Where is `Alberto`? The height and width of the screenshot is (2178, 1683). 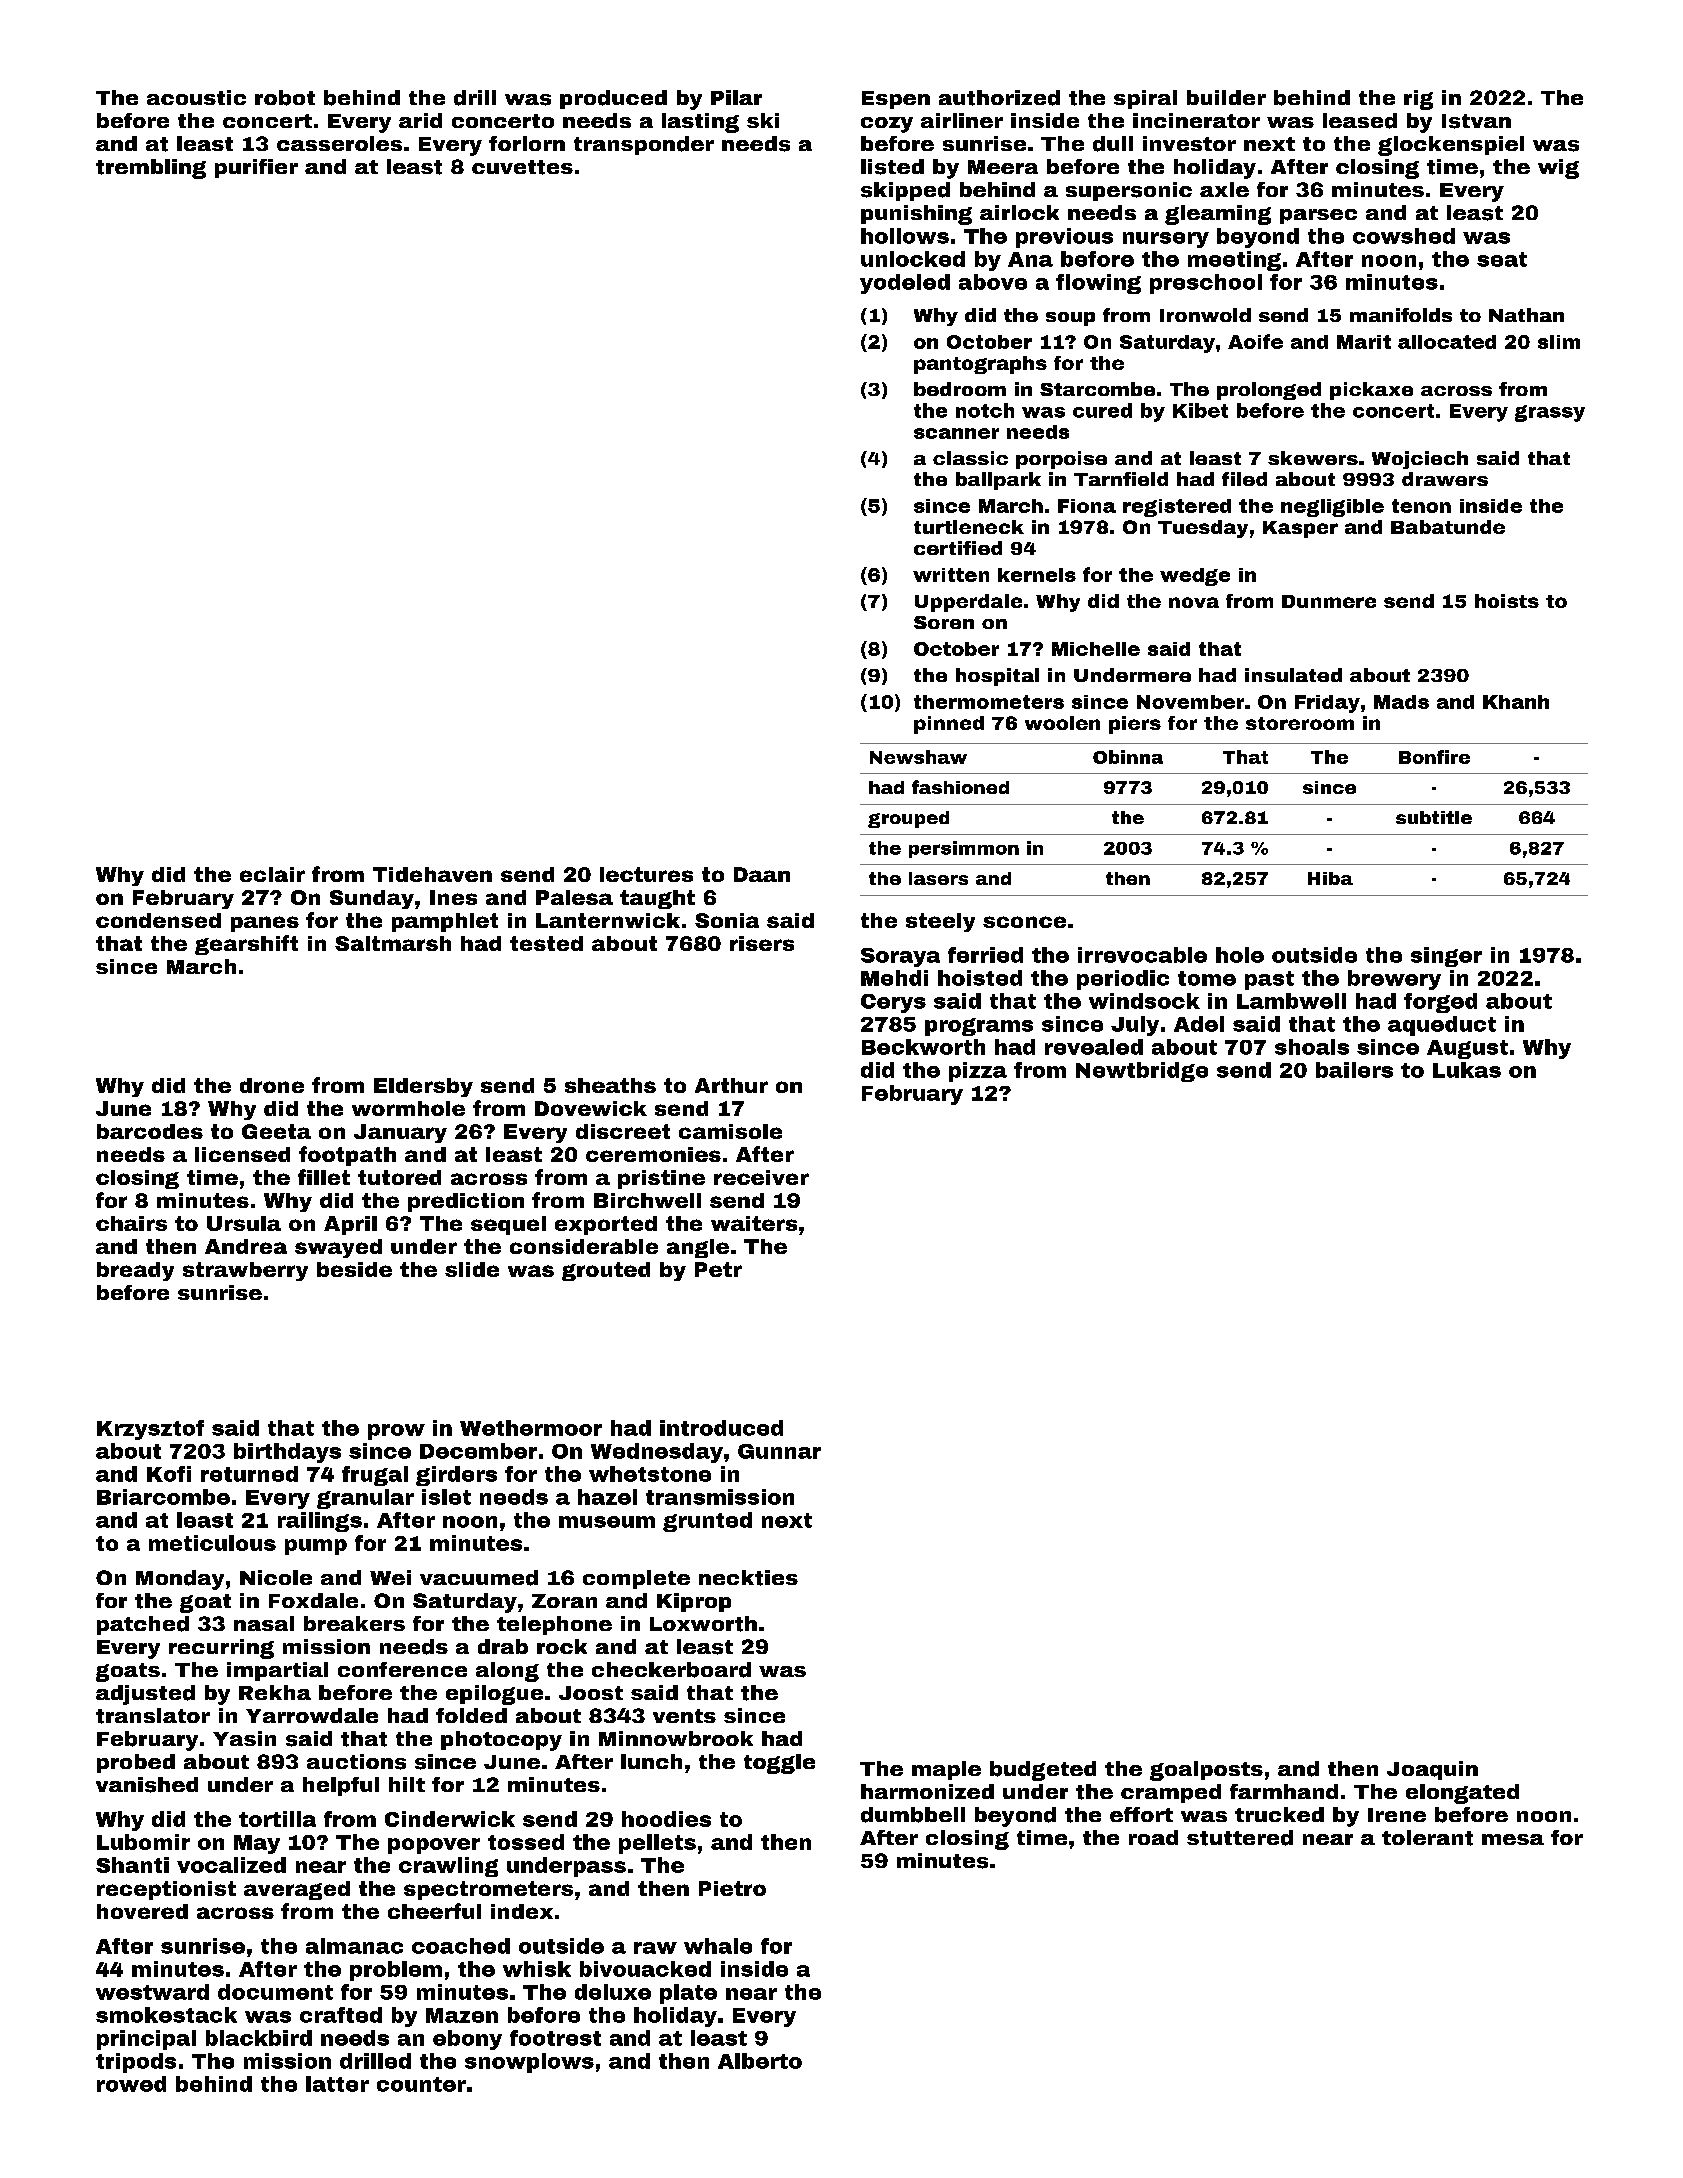
Alberto is located at coordinates (760, 2061).
